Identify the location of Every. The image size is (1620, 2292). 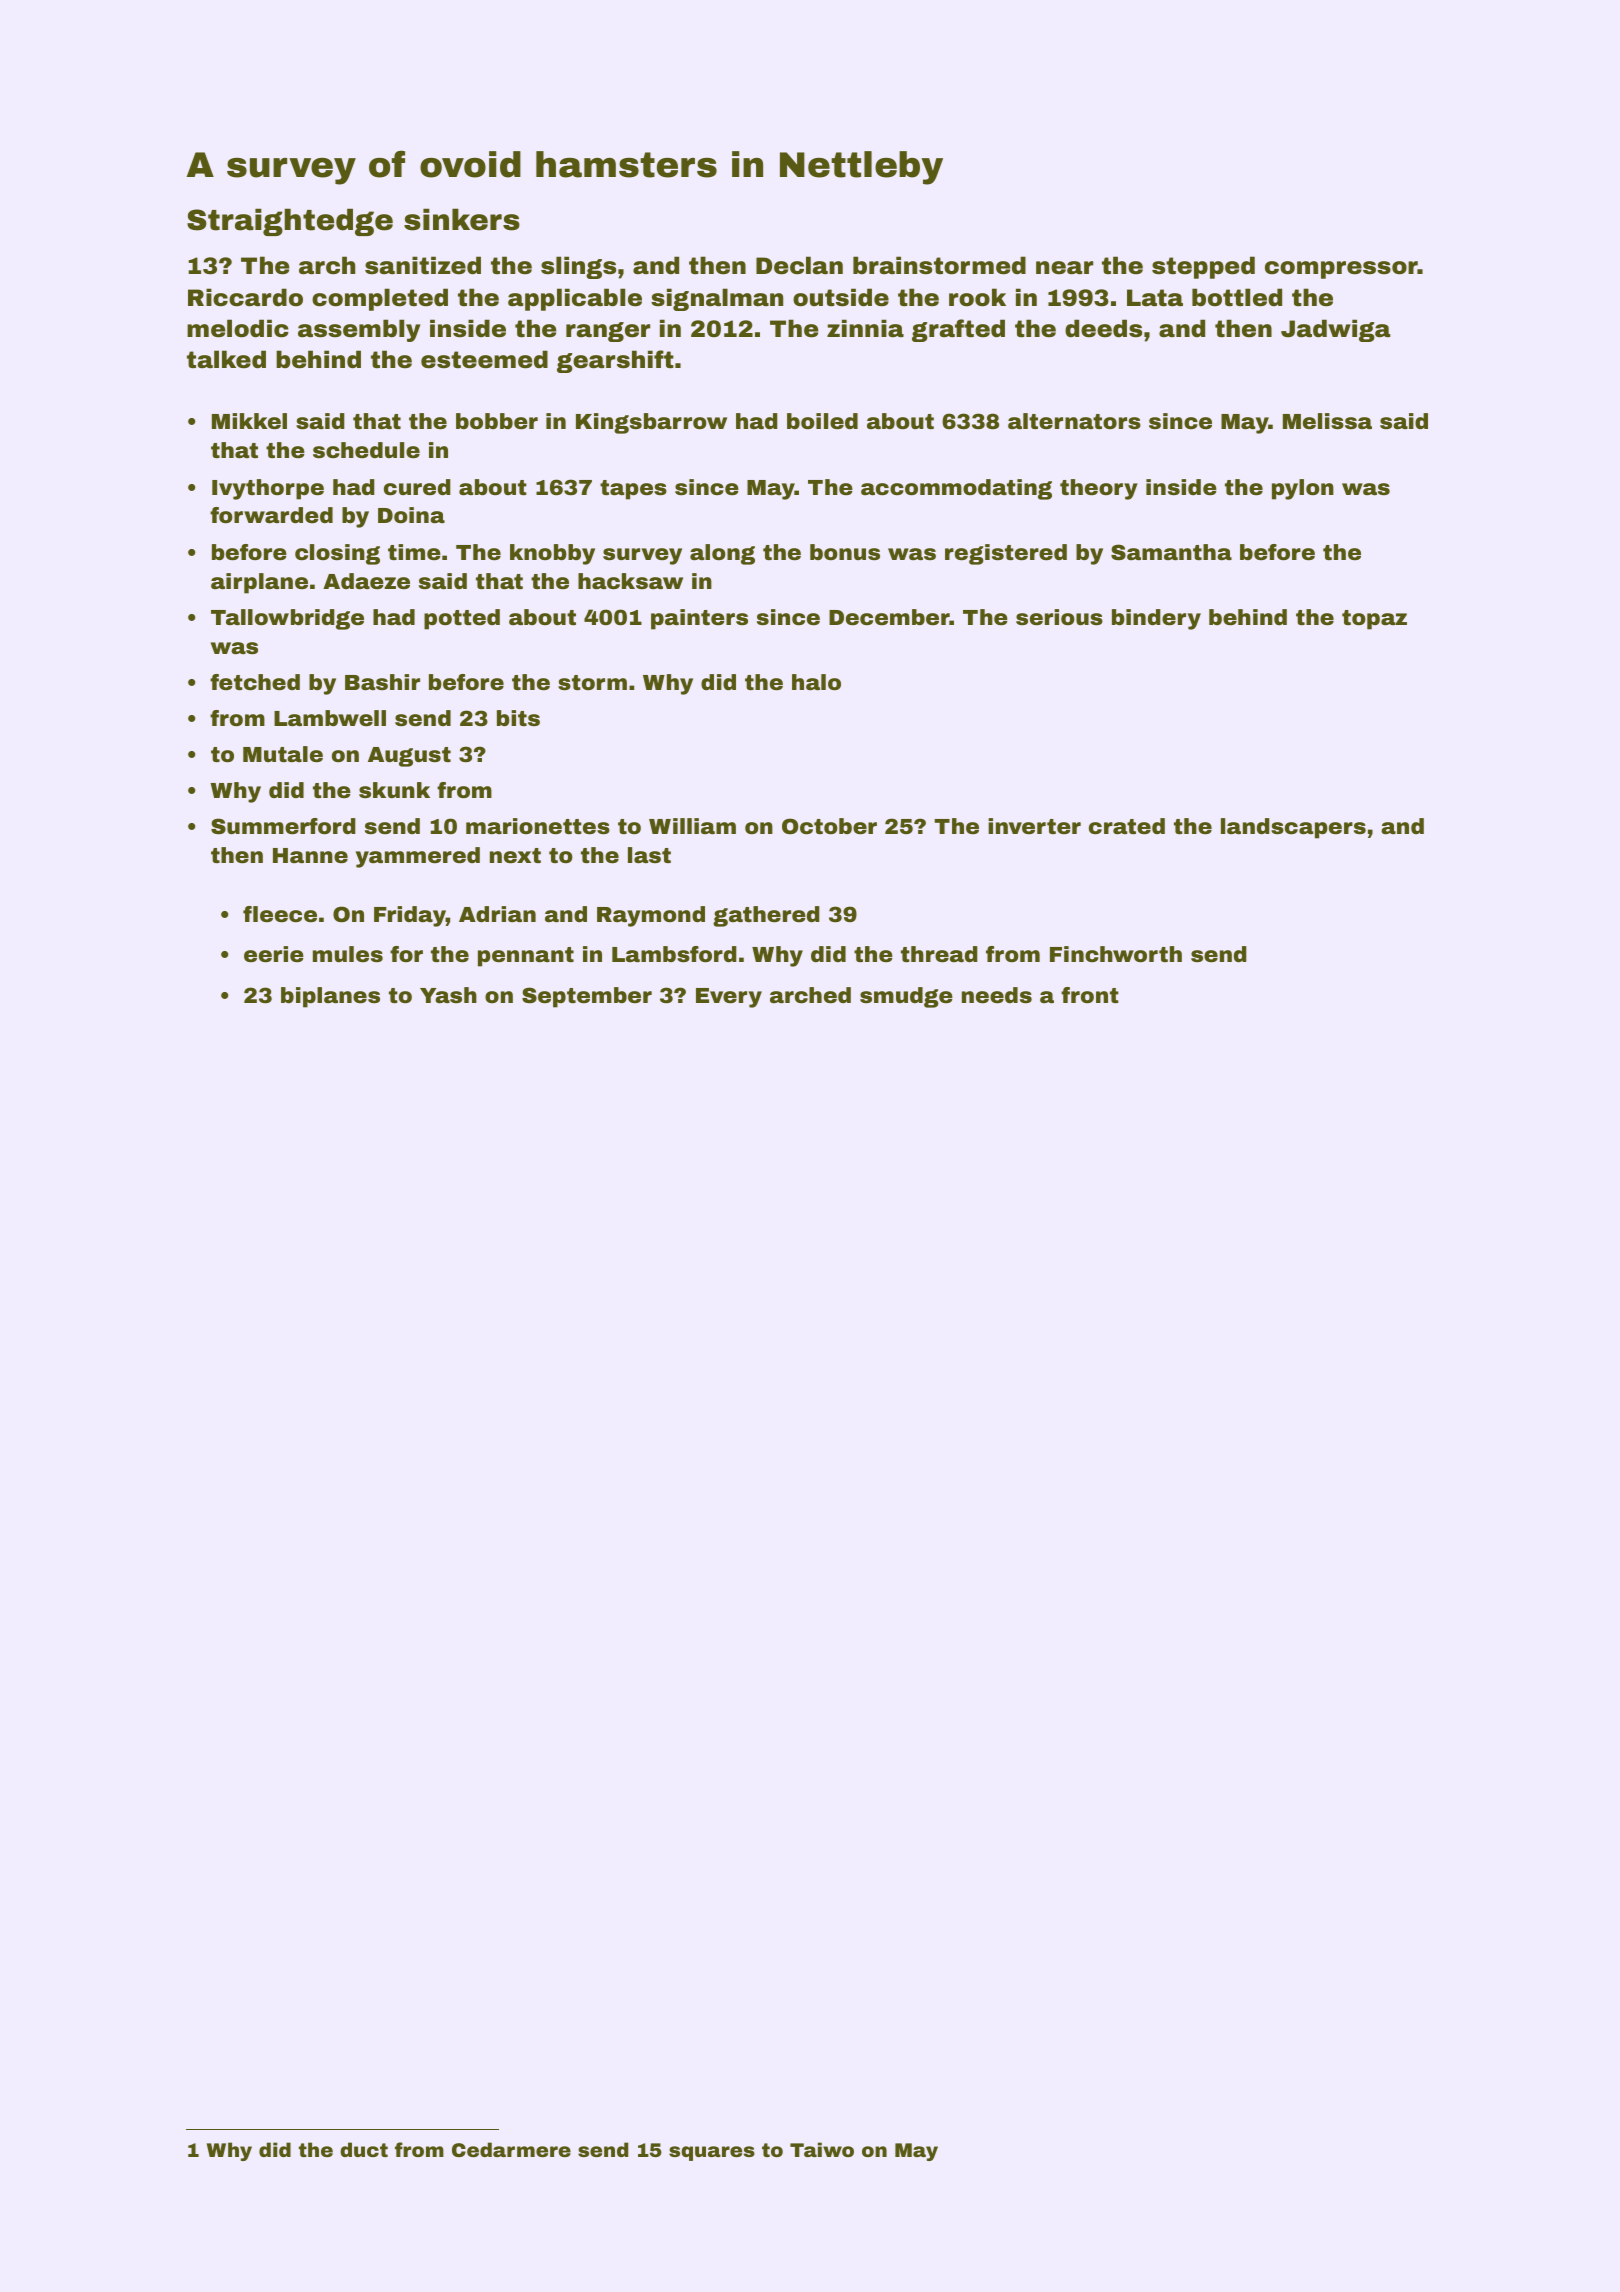
(729, 998).
